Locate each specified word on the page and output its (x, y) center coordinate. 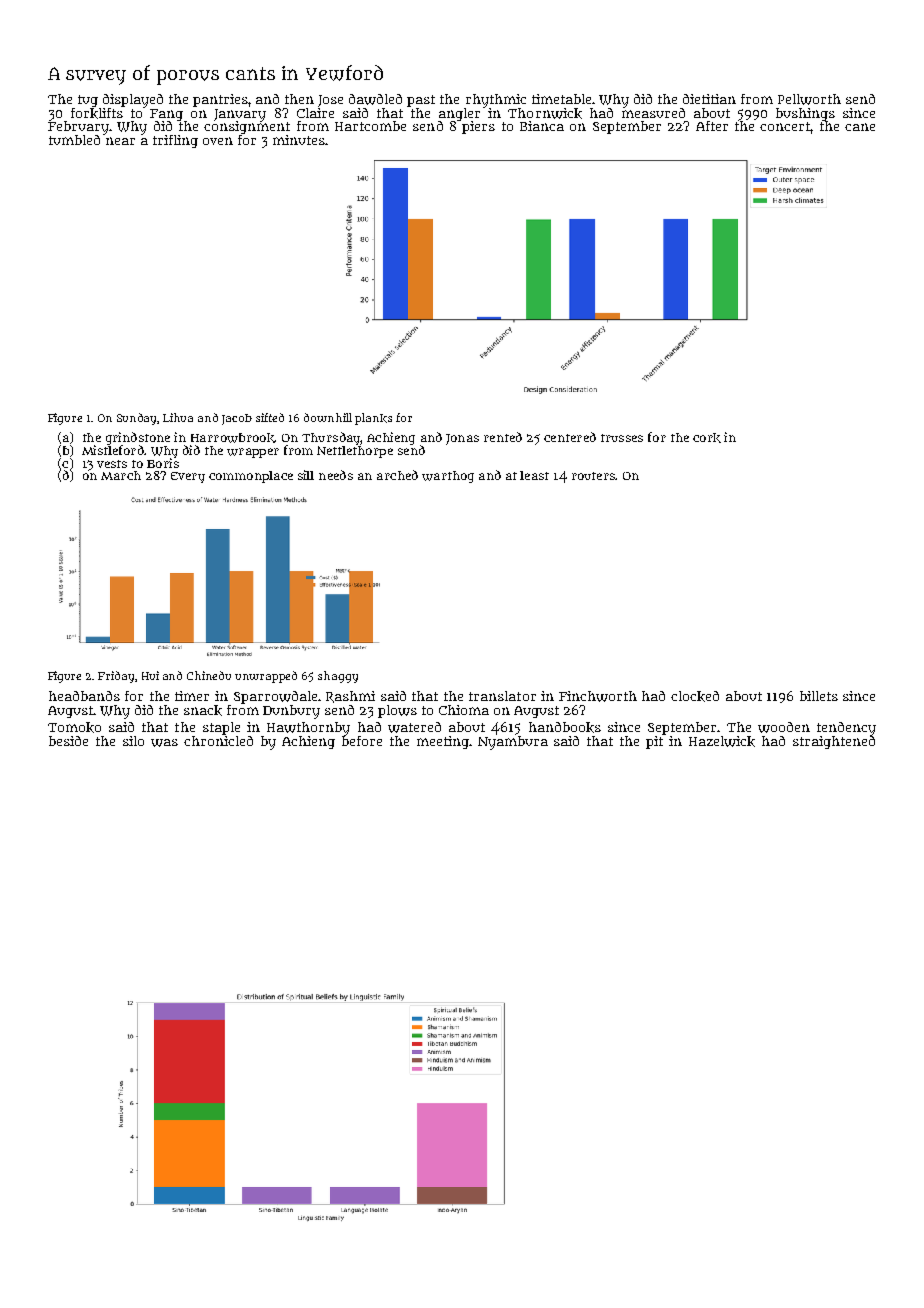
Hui (150, 675)
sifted (270, 417)
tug (88, 101)
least (534, 475)
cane (860, 127)
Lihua (178, 417)
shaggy (338, 677)
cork (707, 438)
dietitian (709, 99)
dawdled (375, 99)
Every (188, 477)
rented (503, 437)
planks (373, 419)
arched (397, 475)
